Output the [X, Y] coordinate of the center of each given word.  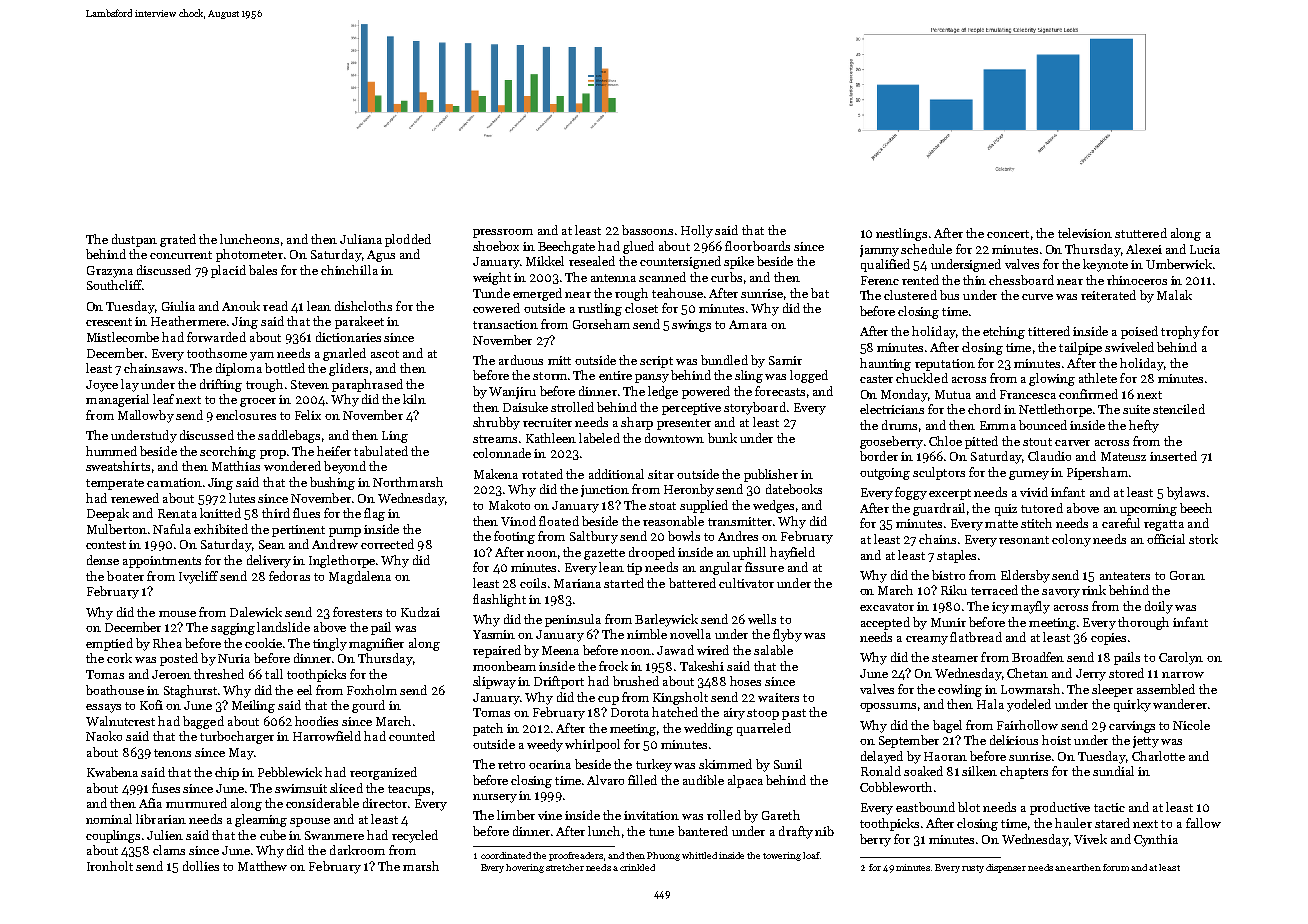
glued [638, 247]
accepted [885, 623]
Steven [310, 384]
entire [615, 375]
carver [1072, 443]
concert [1008, 234]
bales [263, 270]
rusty [973, 869]
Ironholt [110, 866]
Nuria [234, 658]
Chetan [1027, 673]
